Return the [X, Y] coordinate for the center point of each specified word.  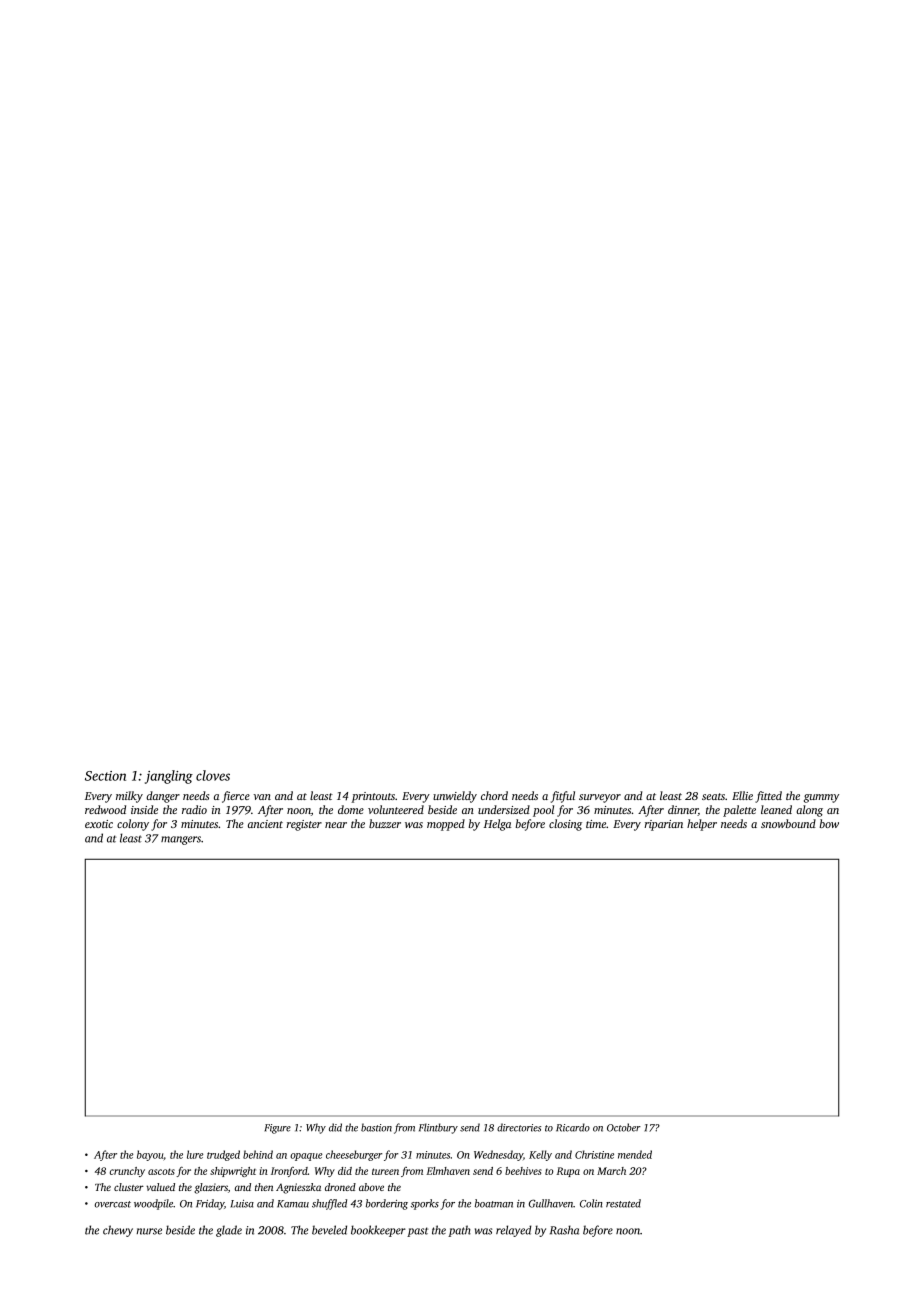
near [336, 825]
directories [519, 1127]
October [624, 1127]
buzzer [385, 823]
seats [713, 796]
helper [702, 825]
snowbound [788, 823]
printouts [373, 797]
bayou [150, 1155]
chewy [118, 1231]
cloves [213, 775]
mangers [181, 840]
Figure [277, 1129]
